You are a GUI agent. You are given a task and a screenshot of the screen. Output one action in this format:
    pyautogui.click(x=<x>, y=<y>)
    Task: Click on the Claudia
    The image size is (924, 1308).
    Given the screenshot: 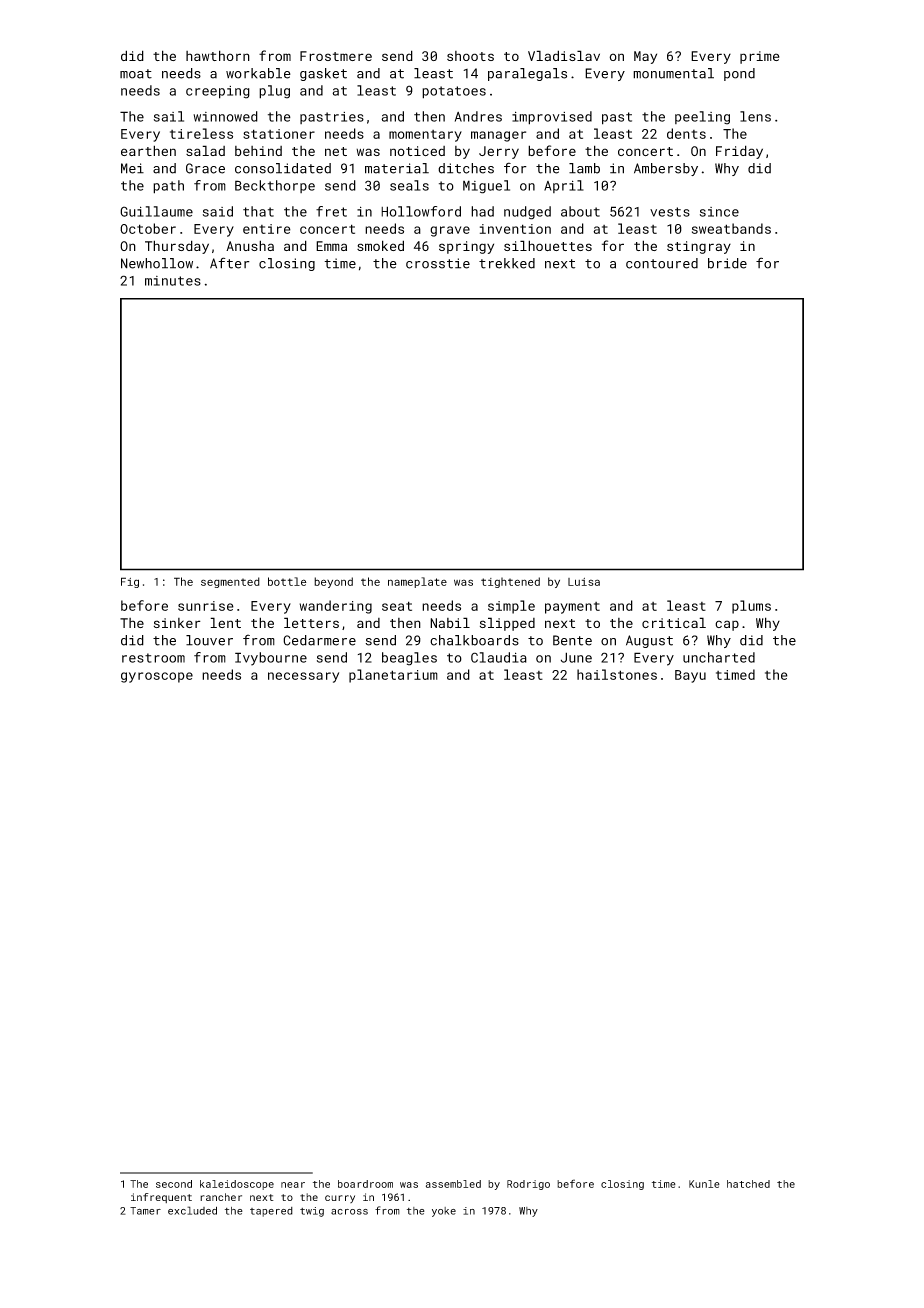 What is the action you would take?
    pyautogui.click(x=499, y=657)
